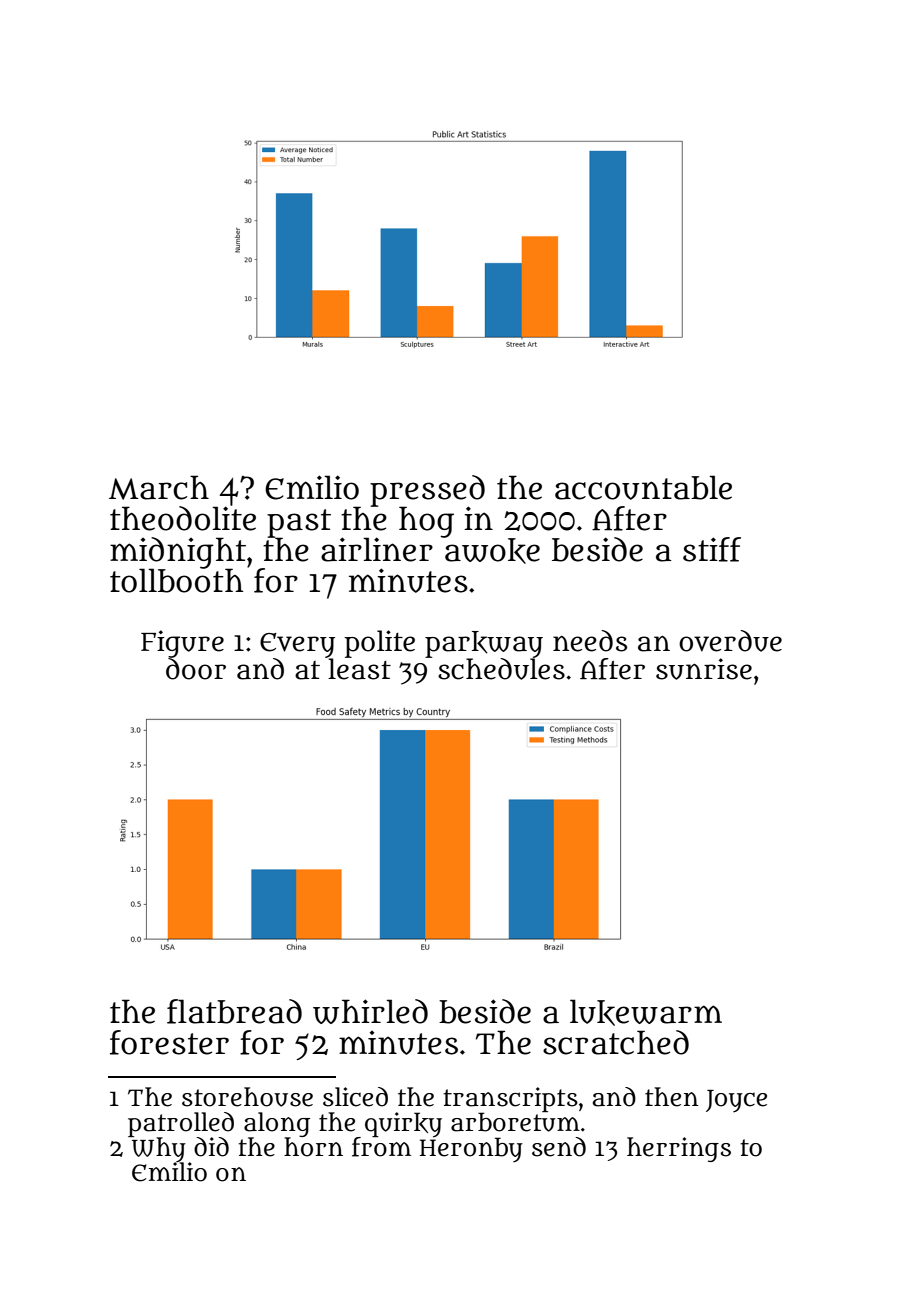 This image has width=924, height=1311. I want to click on overdue, so click(730, 641).
